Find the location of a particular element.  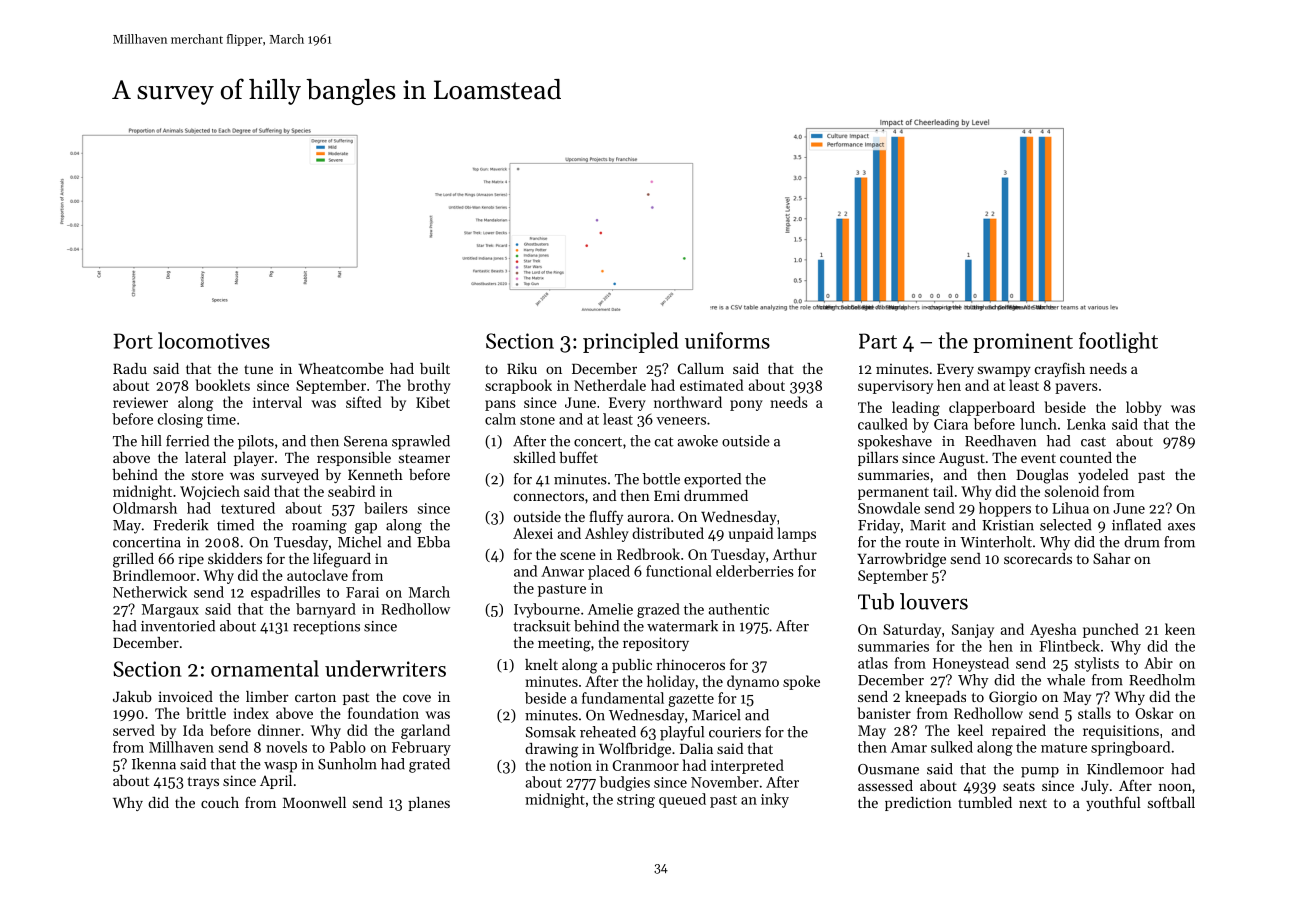

estimated is located at coordinates (711, 385).
